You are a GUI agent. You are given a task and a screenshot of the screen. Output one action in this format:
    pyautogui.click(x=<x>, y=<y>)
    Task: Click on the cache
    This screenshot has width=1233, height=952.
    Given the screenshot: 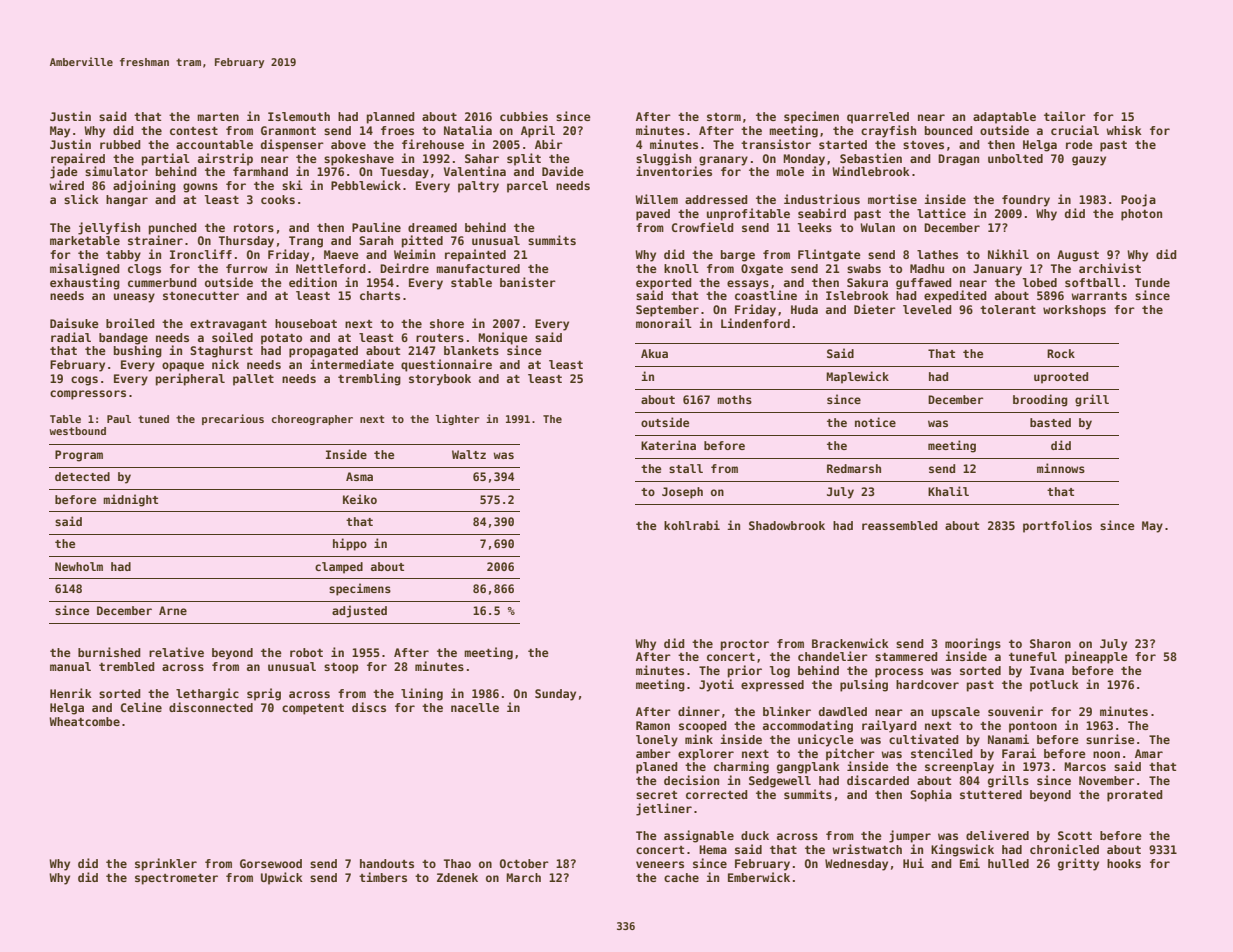 What is the action you would take?
    pyautogui.click(x=681, y=877)
